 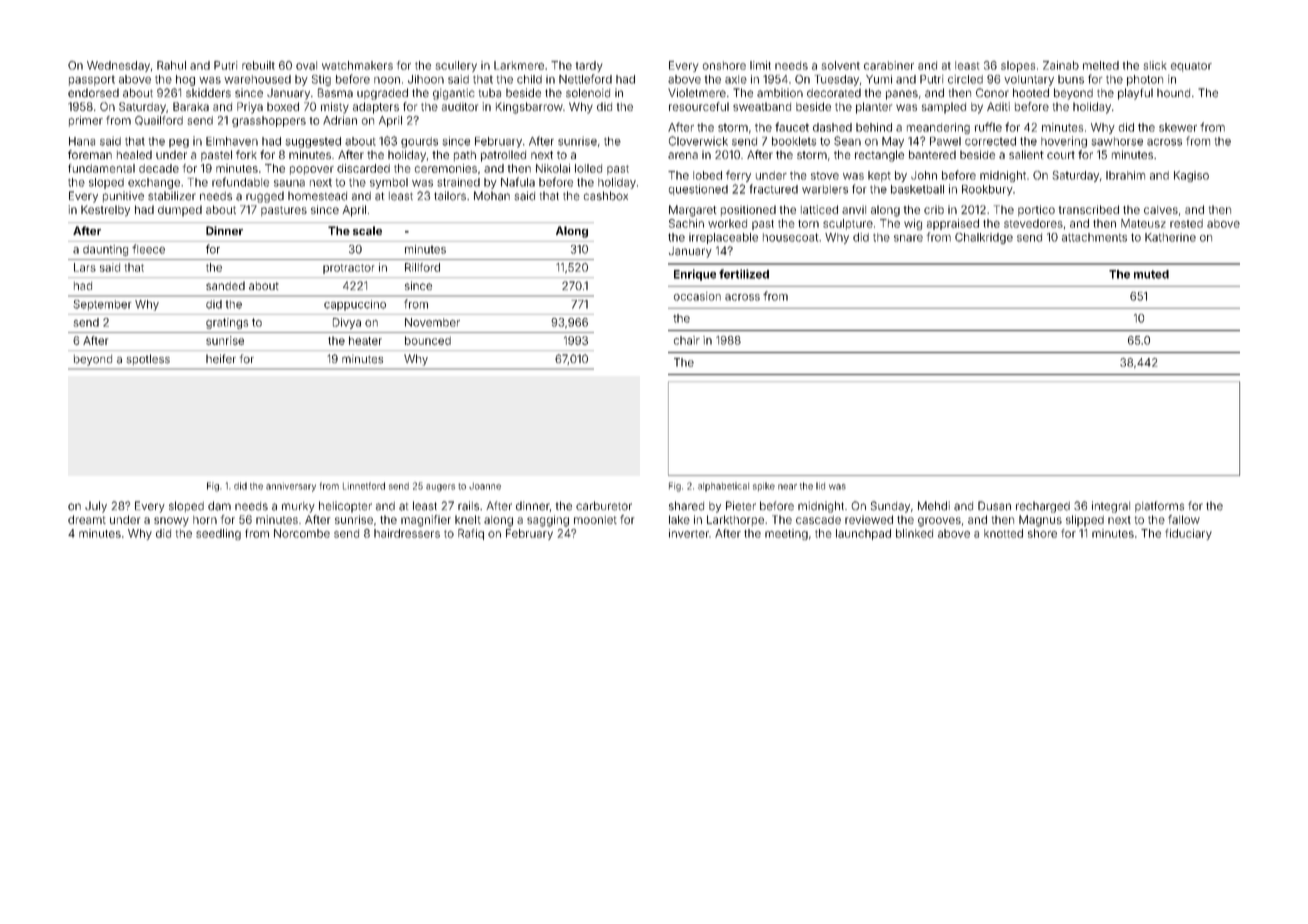 I want to click on heifer, so click(x=221, y=359).
